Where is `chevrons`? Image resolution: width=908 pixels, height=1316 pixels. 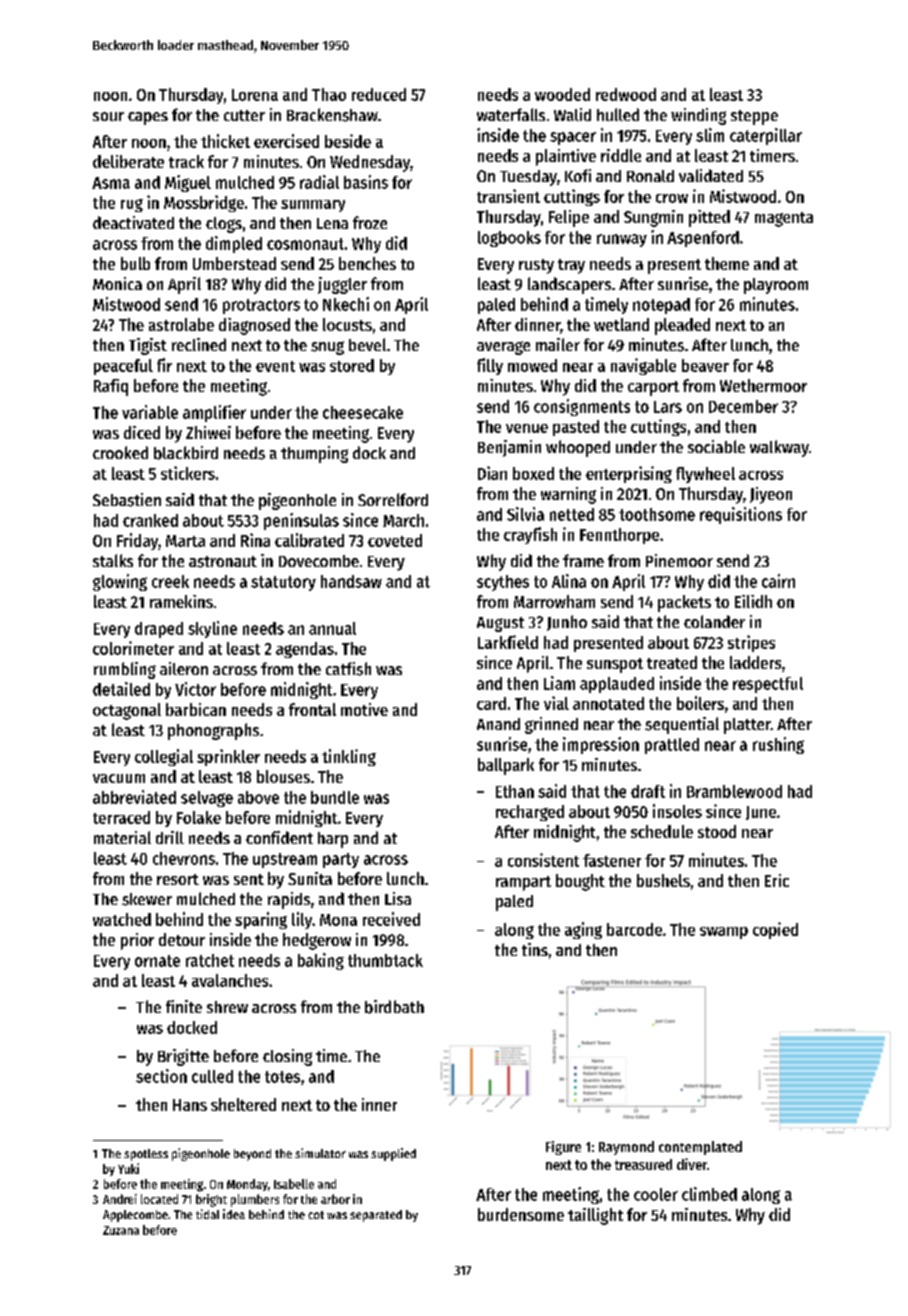 chevrons is located at coordinates (184, 858).
